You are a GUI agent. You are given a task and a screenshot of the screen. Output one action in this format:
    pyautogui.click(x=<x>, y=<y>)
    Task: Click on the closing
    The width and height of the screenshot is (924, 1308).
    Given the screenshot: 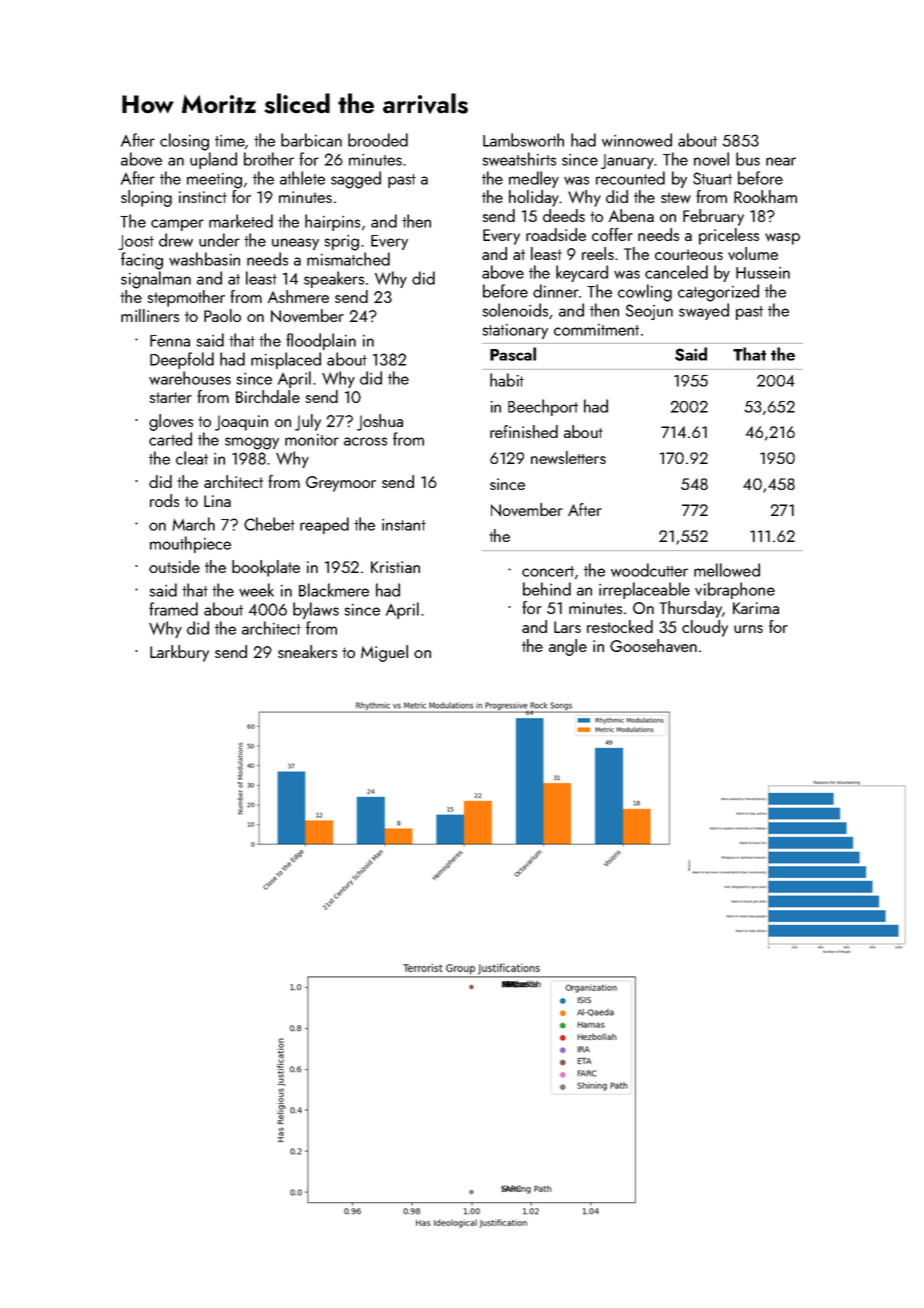 What is the action you would take?
    pyautogui.click(x=184, y=142)
